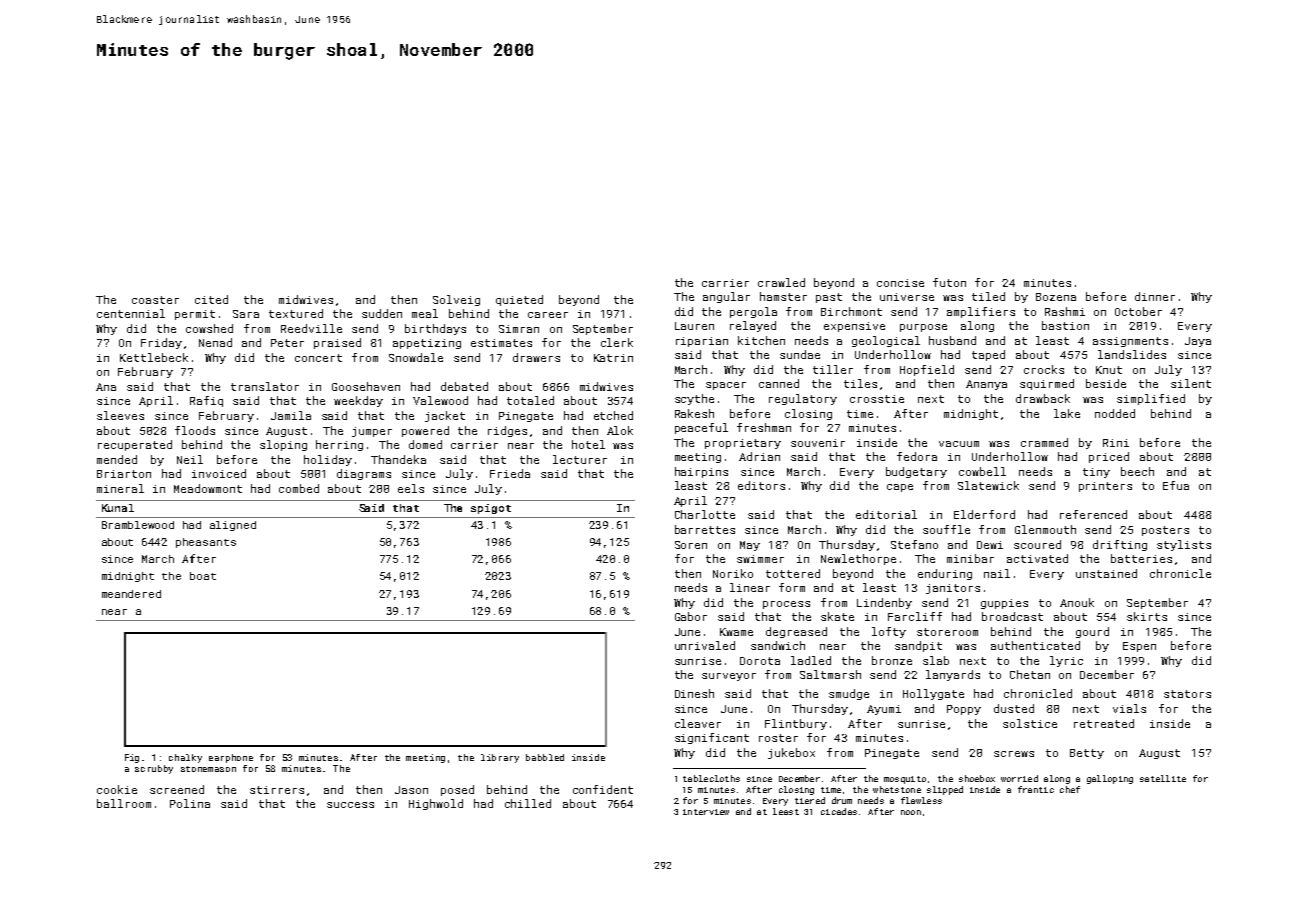  I want to click on Gabor, so click(691, 616).
